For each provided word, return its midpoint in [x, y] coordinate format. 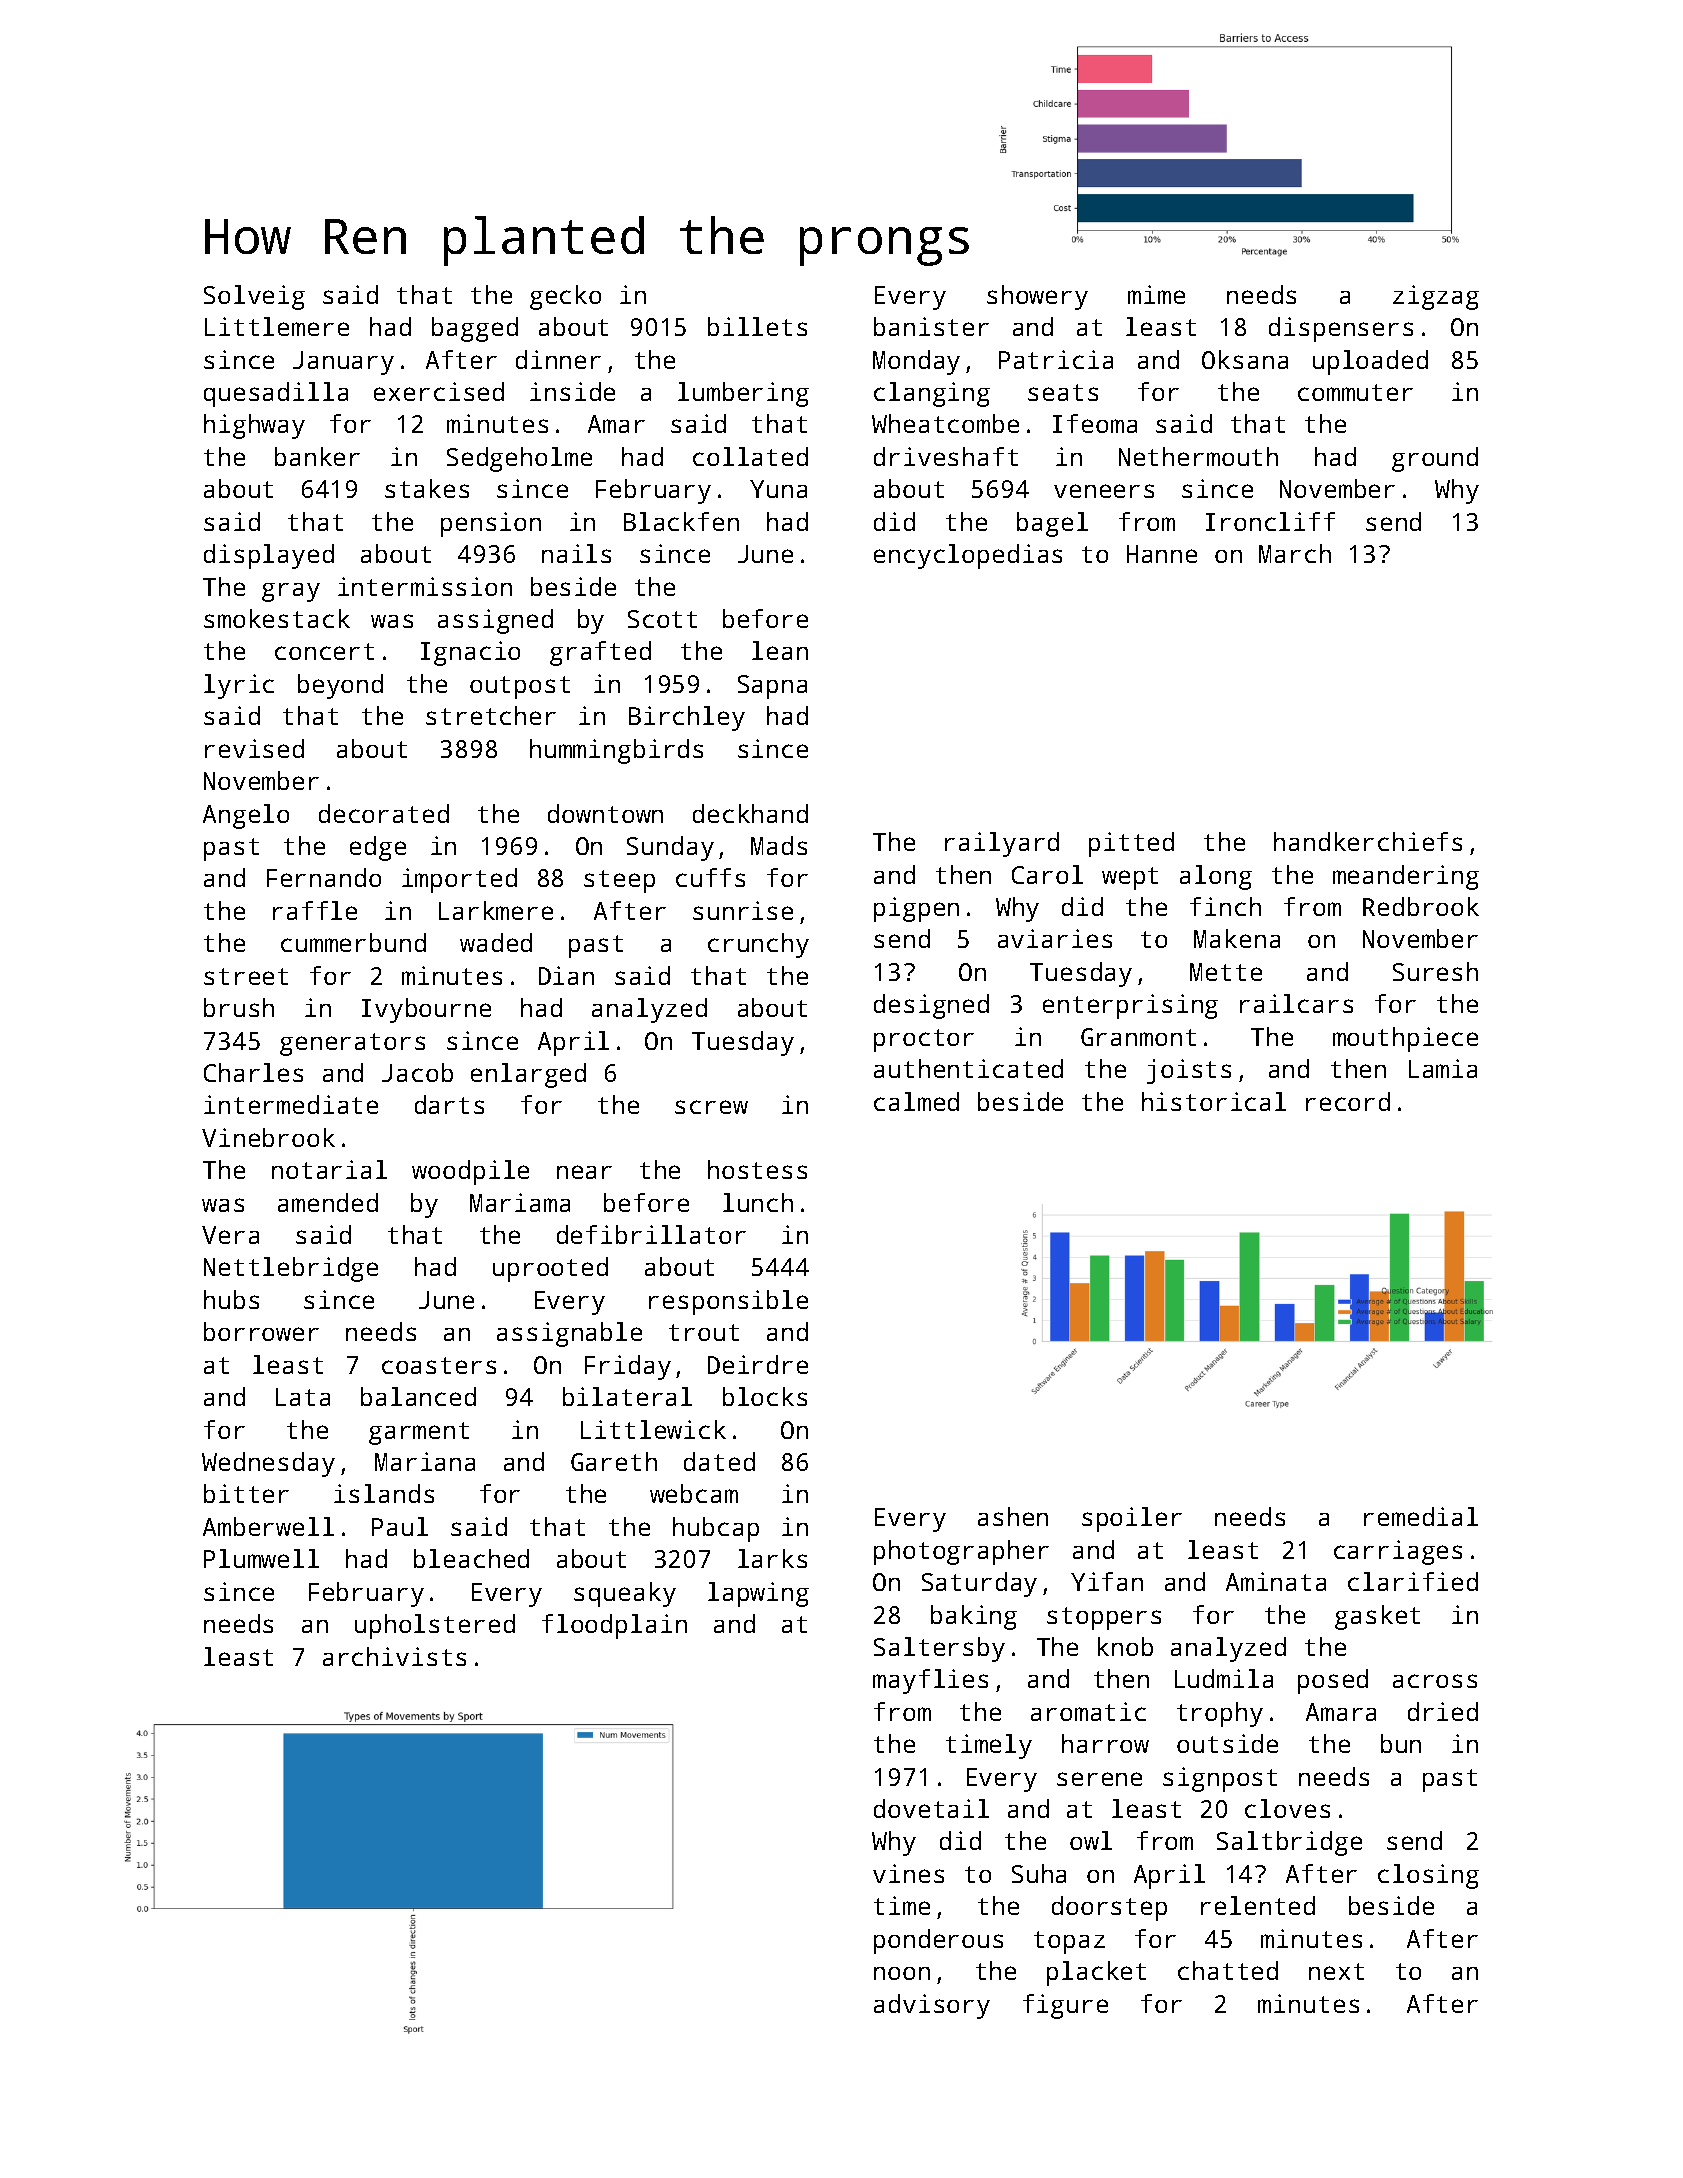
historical [1214, 1101]
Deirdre [758, 1364]
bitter [246, 1493]
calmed [916, 1101]
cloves [1287, 1808]
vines [908, 1873]
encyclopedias [968, 556]
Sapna [772, 687]
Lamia [1443, 1068]
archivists [394, 1656]
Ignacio [470, 653]
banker [317, 456]
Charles [253, 1072]
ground [1435, 459]
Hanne [1162, 554]
